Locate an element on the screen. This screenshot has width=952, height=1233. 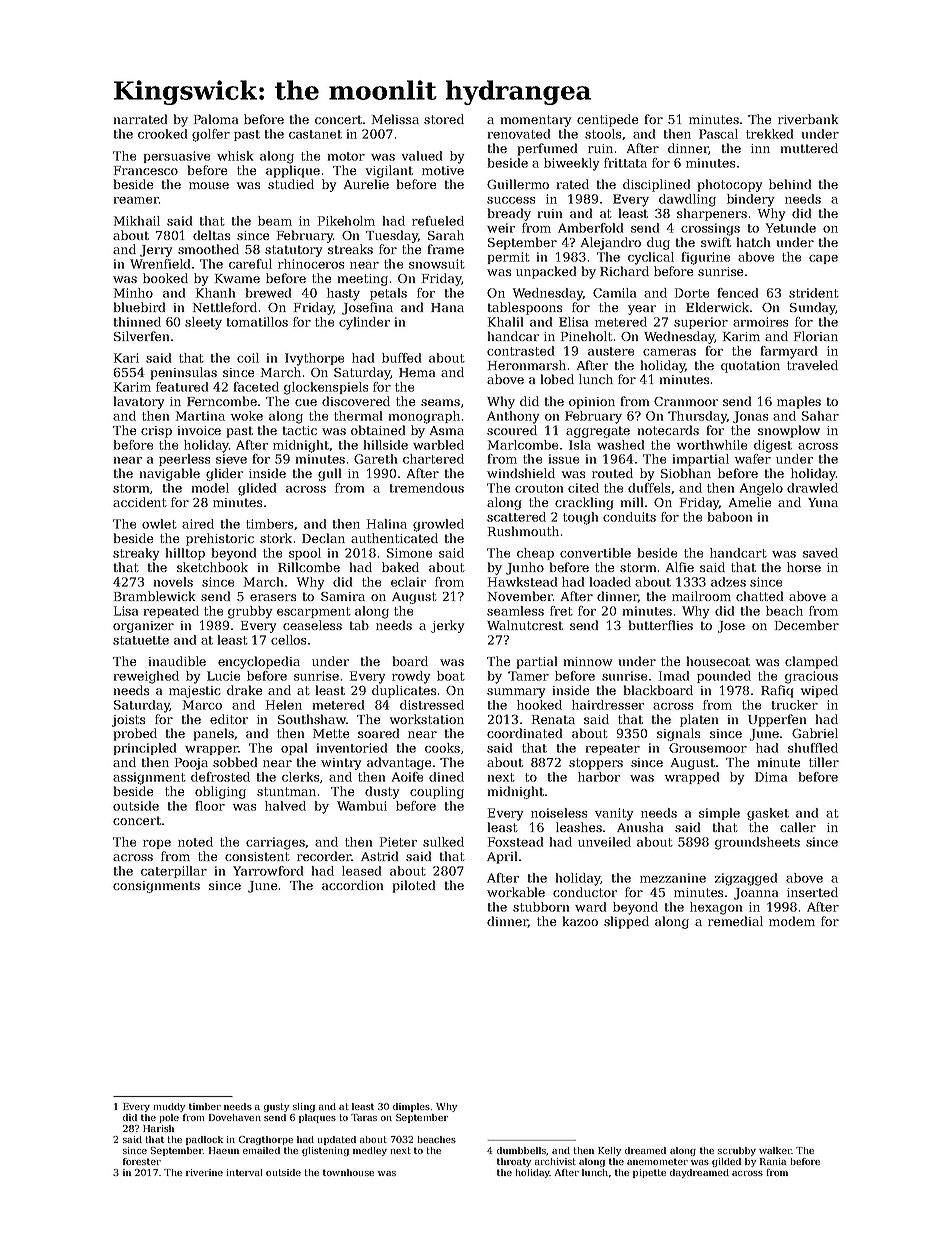
dumbbells is located at coordinates (521, 1150).
